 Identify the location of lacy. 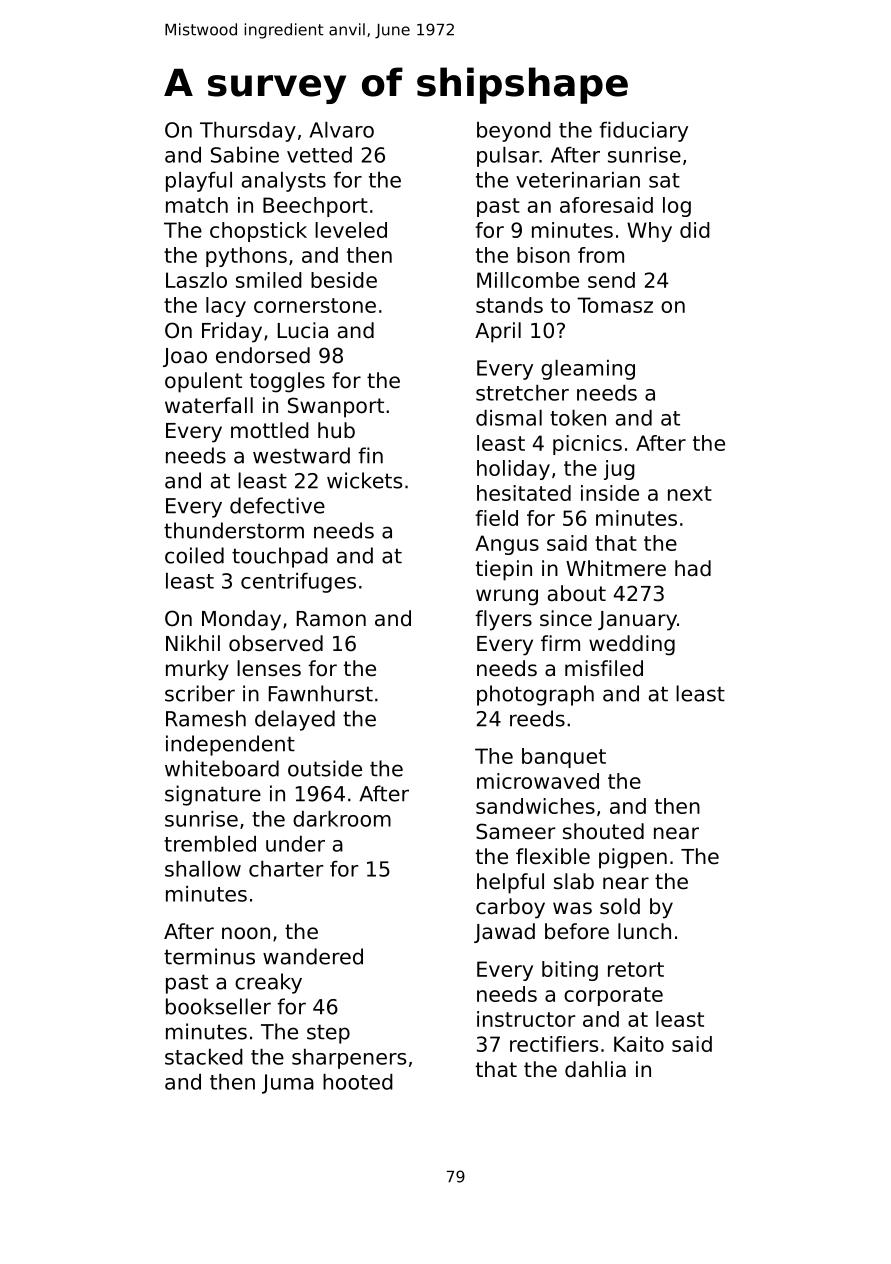
(226, 307).
